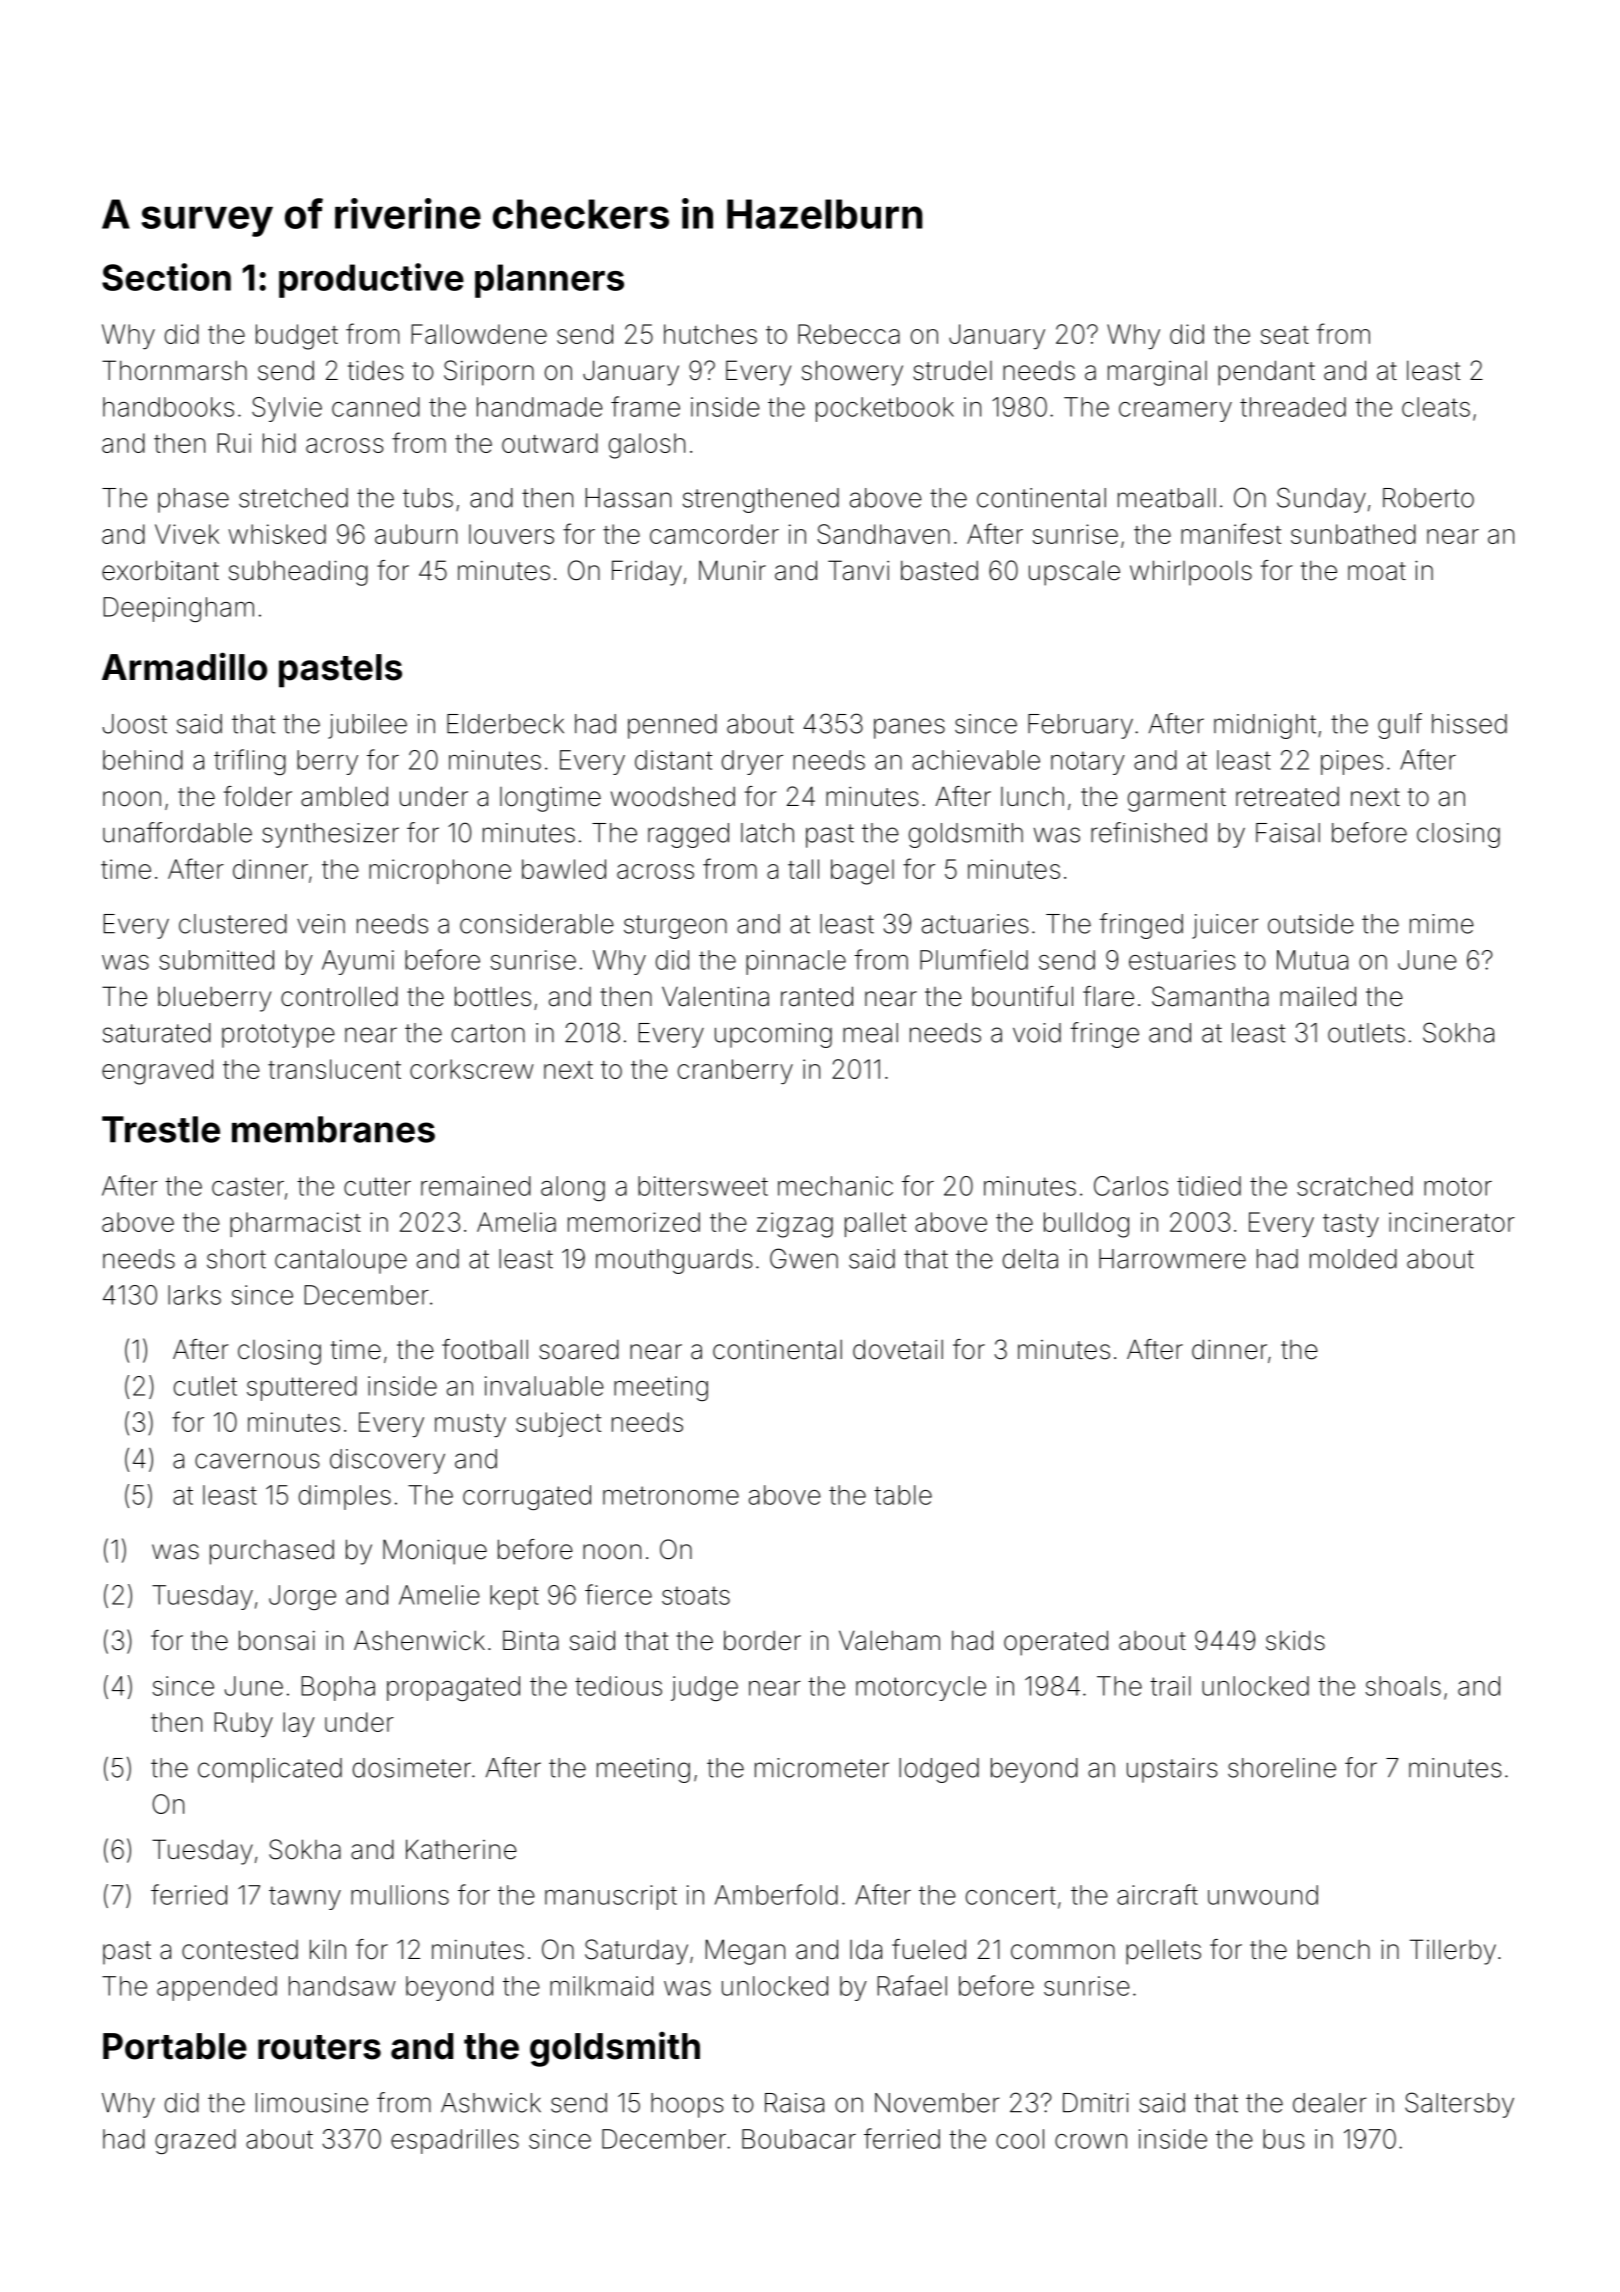 The width and height of the screenshot is (1620, 2292). Describe the element at coordinates (715, 996) in the screenshot. I see `Valentina` at that location.
